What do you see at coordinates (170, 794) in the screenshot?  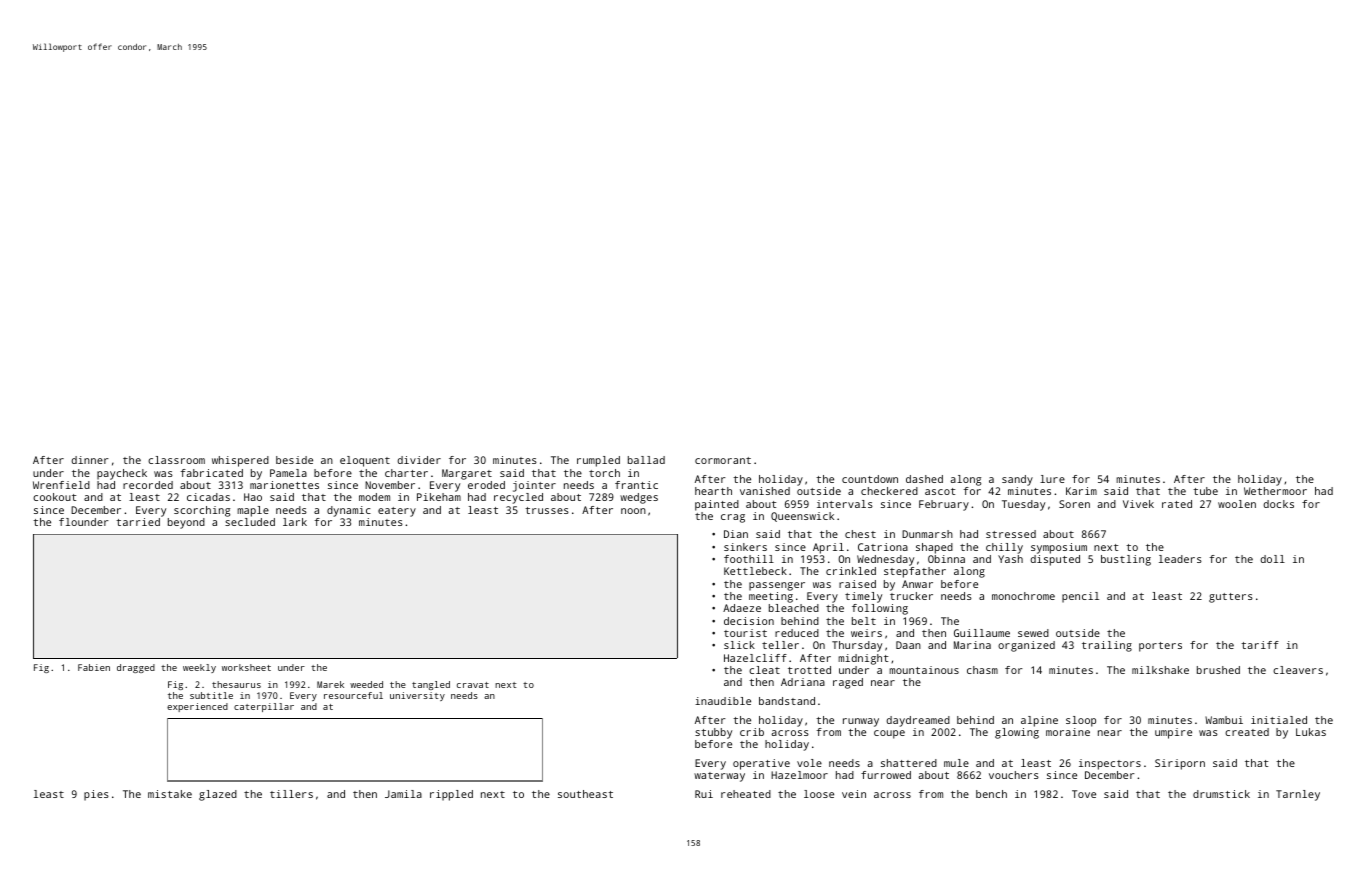 I see `mistake` at bounding box center [170, 794].
